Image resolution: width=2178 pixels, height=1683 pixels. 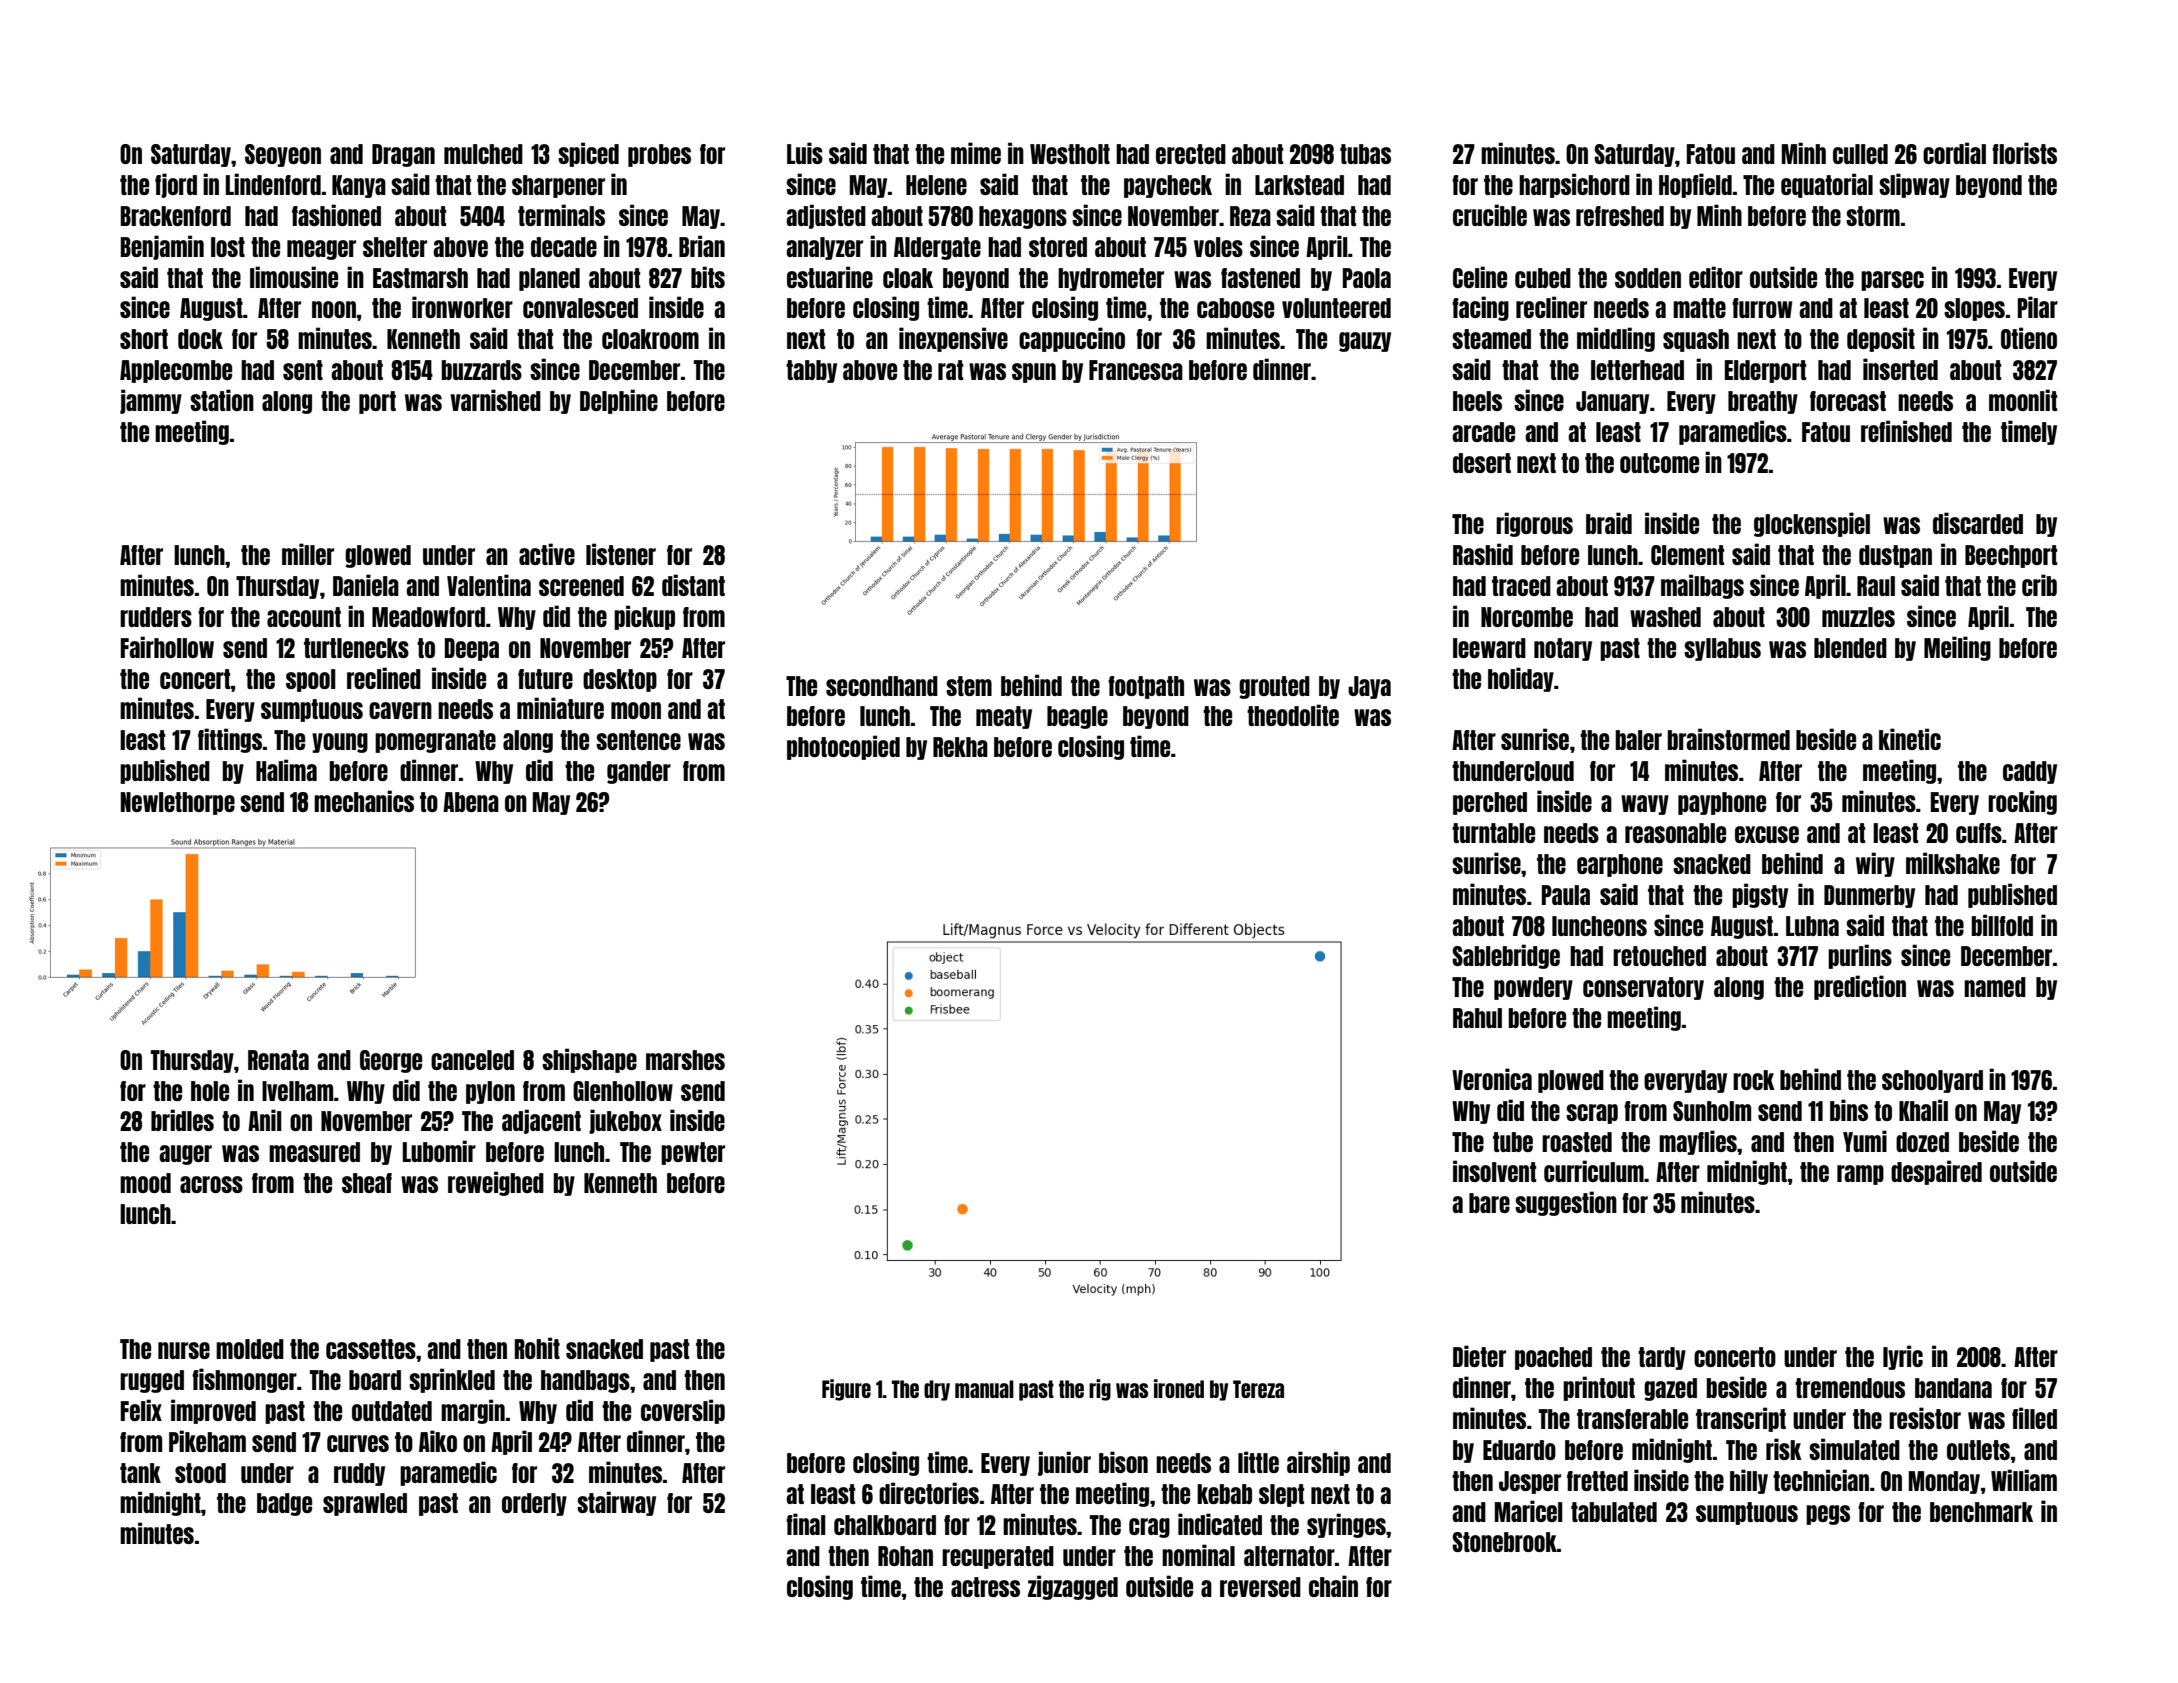 I want to click on estuarine, so click(x=830, y=277).
